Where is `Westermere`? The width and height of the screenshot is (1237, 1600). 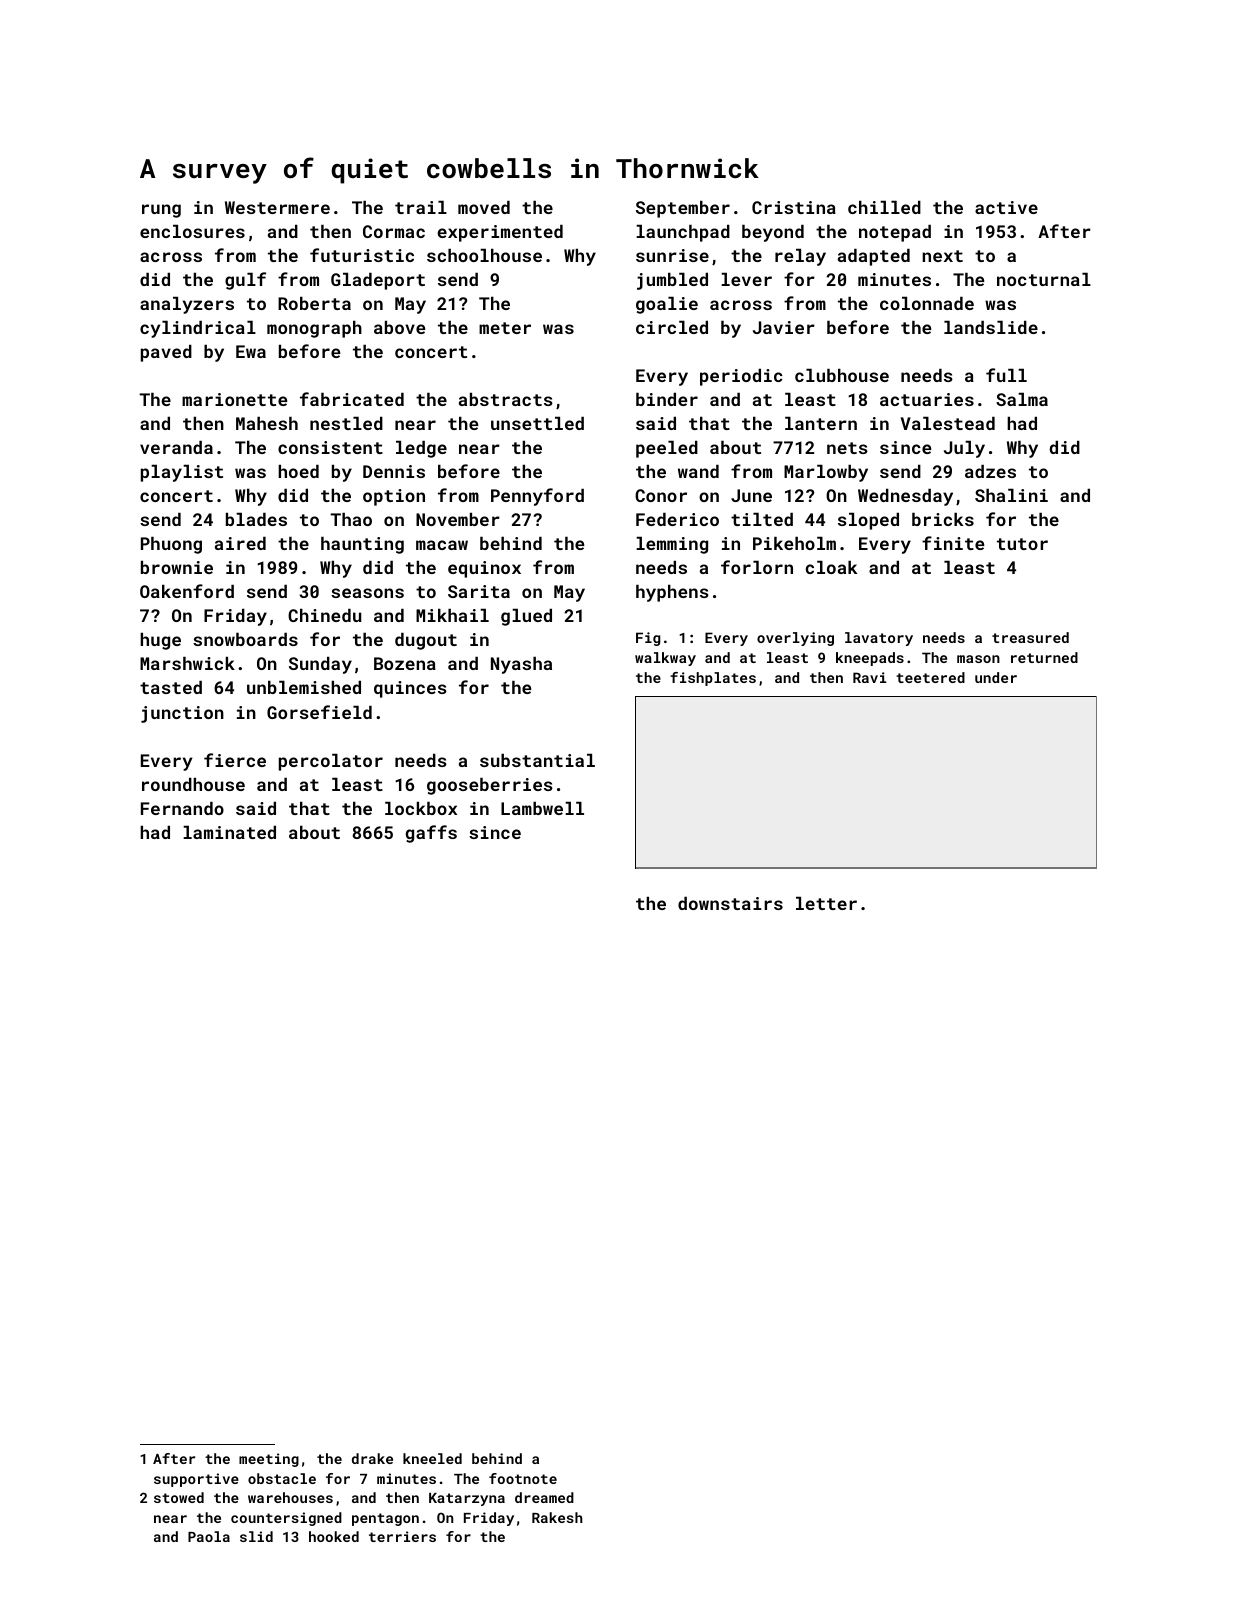 Westermere is located at coordinates (277, 207).
